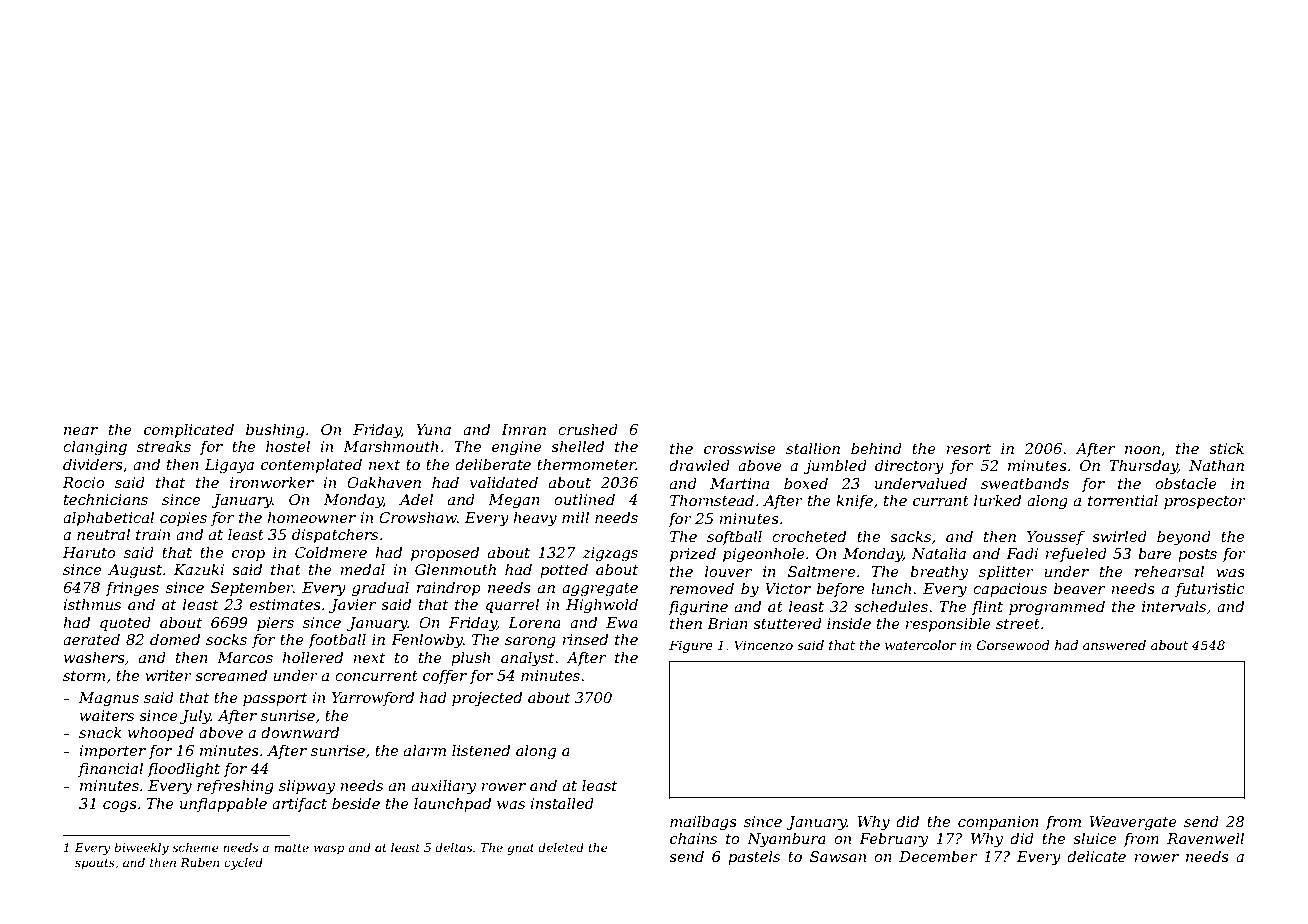  Describe the element at coordinates (243, 864) in the screenshot. I see `cycled` at that location.
